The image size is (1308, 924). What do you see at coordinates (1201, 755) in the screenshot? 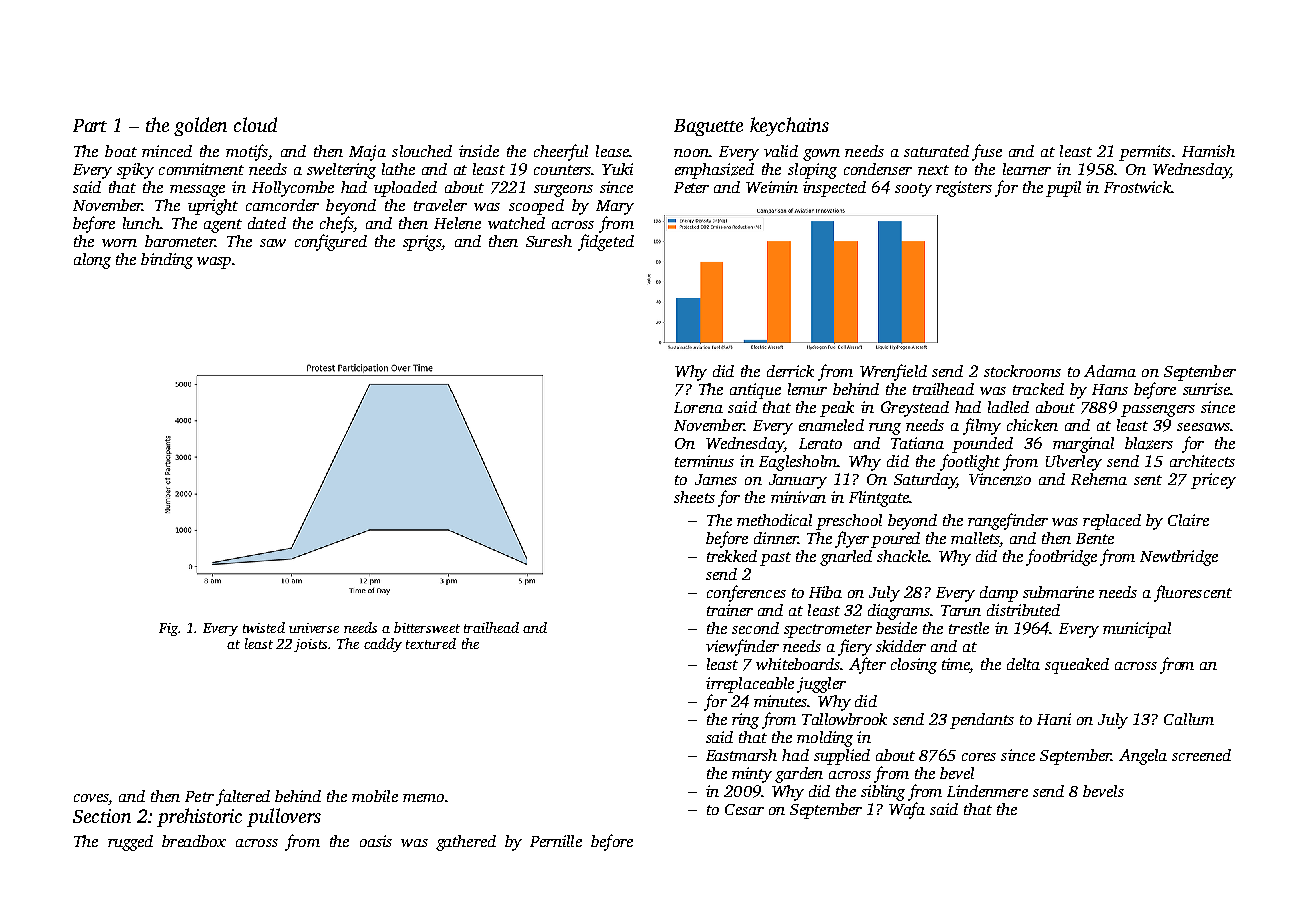
I see `screened` at bounding box center [1201, 755].
